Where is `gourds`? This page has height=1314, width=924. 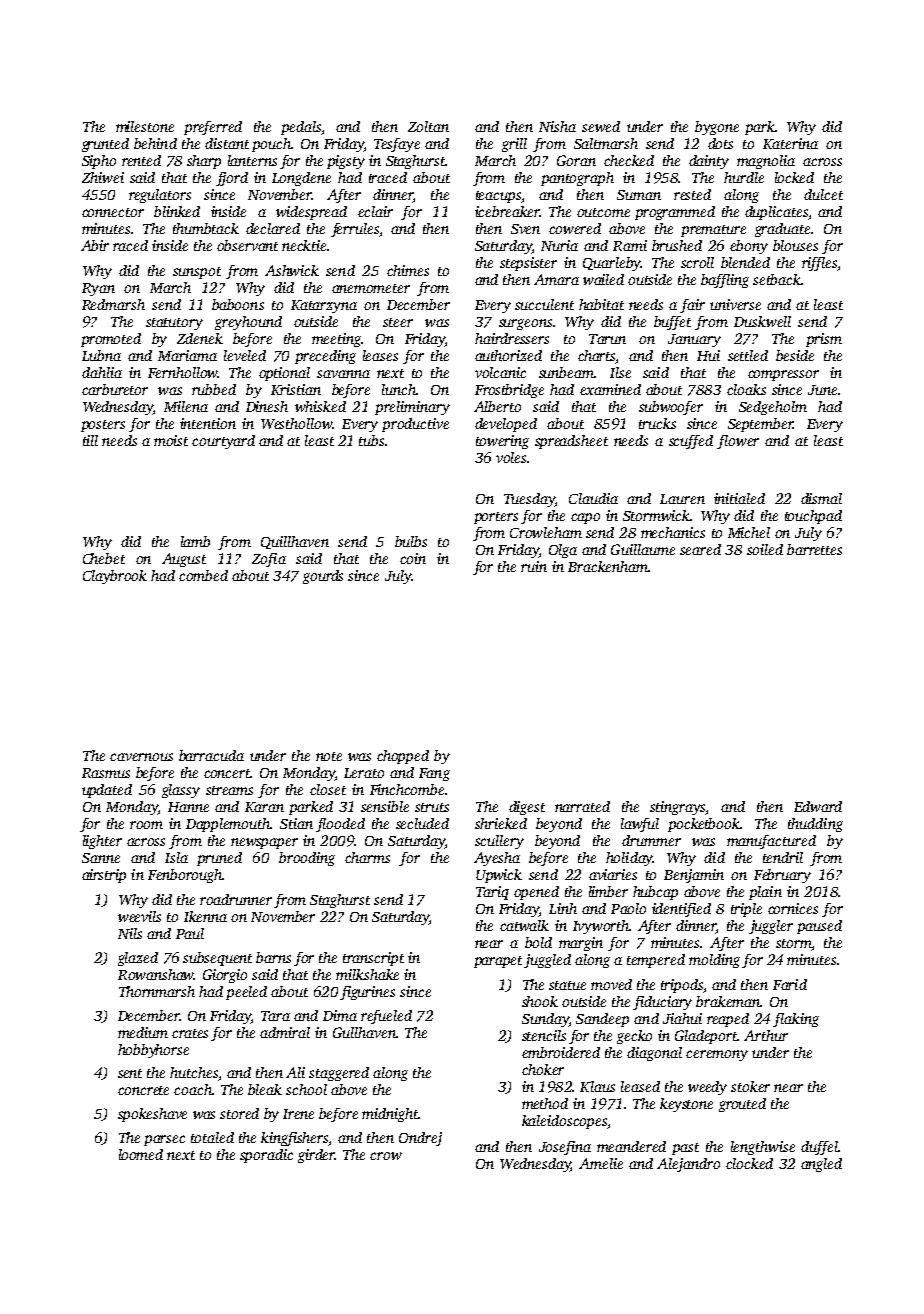
gourds is located at coordinates (323, 577).
